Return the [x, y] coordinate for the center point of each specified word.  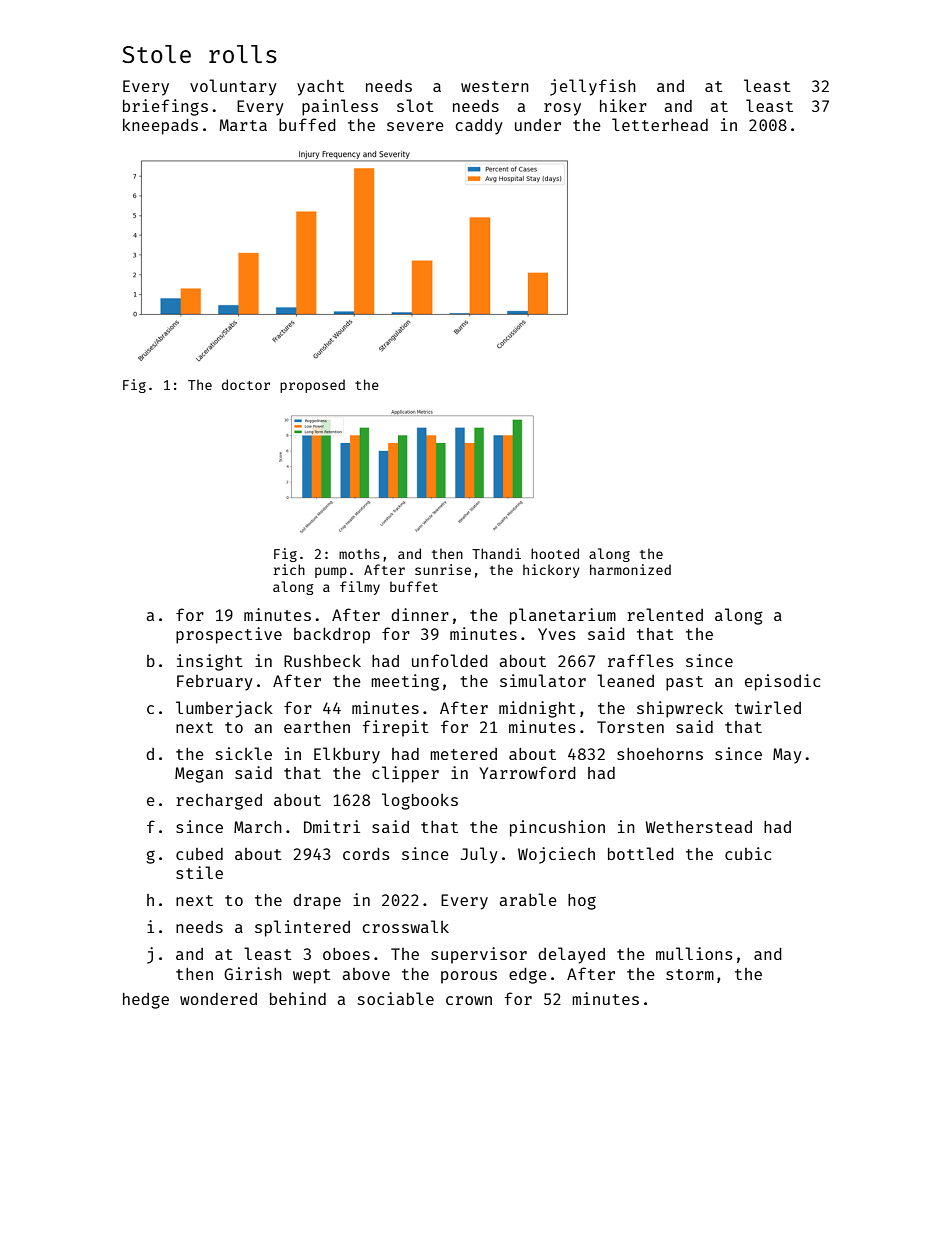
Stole [156, 54]
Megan [199, 775]
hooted [555, 553]
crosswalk [405, 926]
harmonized [630, 569]
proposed [312, 386]
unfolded [450, 660]
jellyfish [593, 87]
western [495, 86]
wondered [218, 999]
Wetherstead [699, 827]
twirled [768, 707]
